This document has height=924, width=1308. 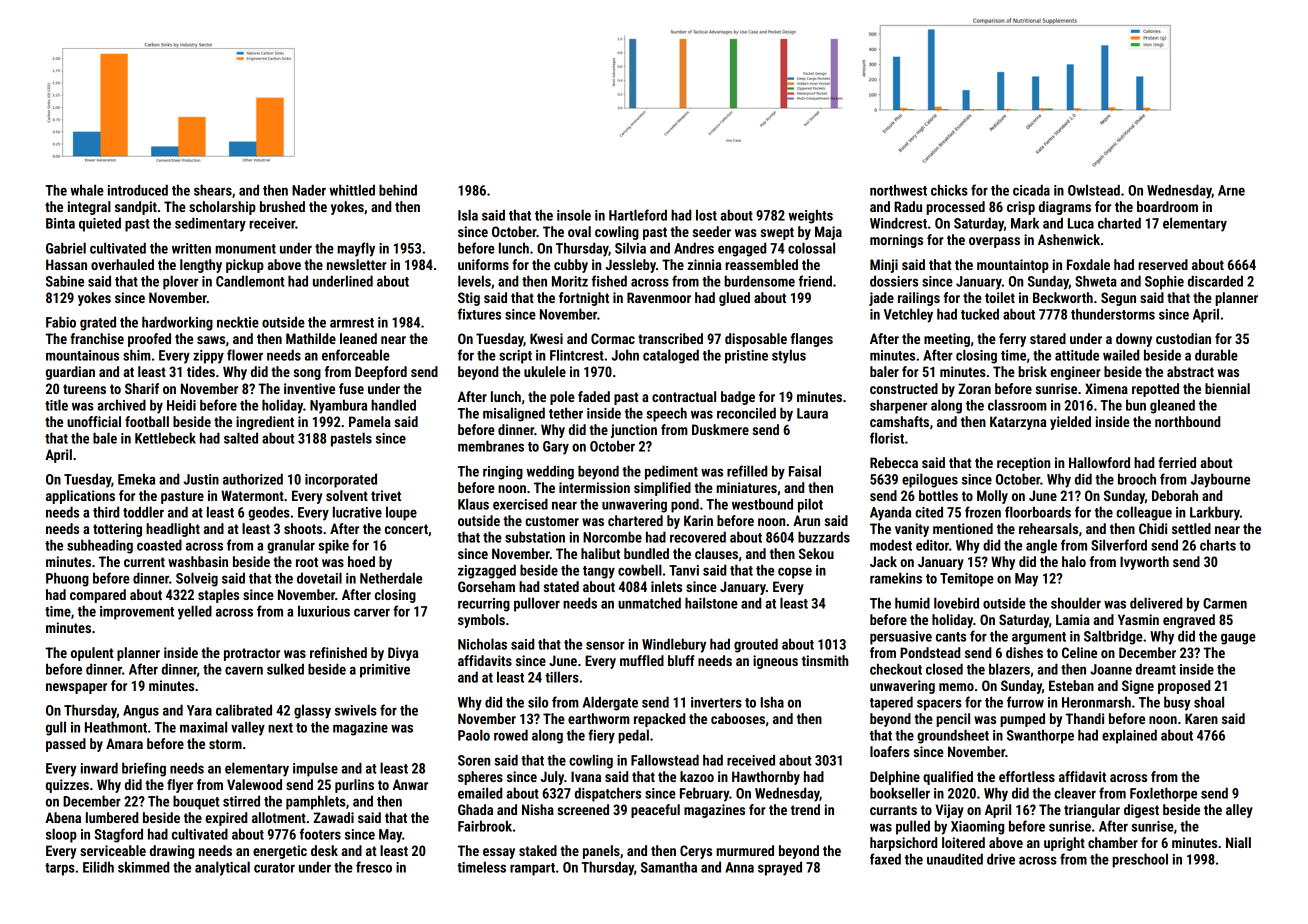 I want to click on behind, so click(x=398, y=190).
